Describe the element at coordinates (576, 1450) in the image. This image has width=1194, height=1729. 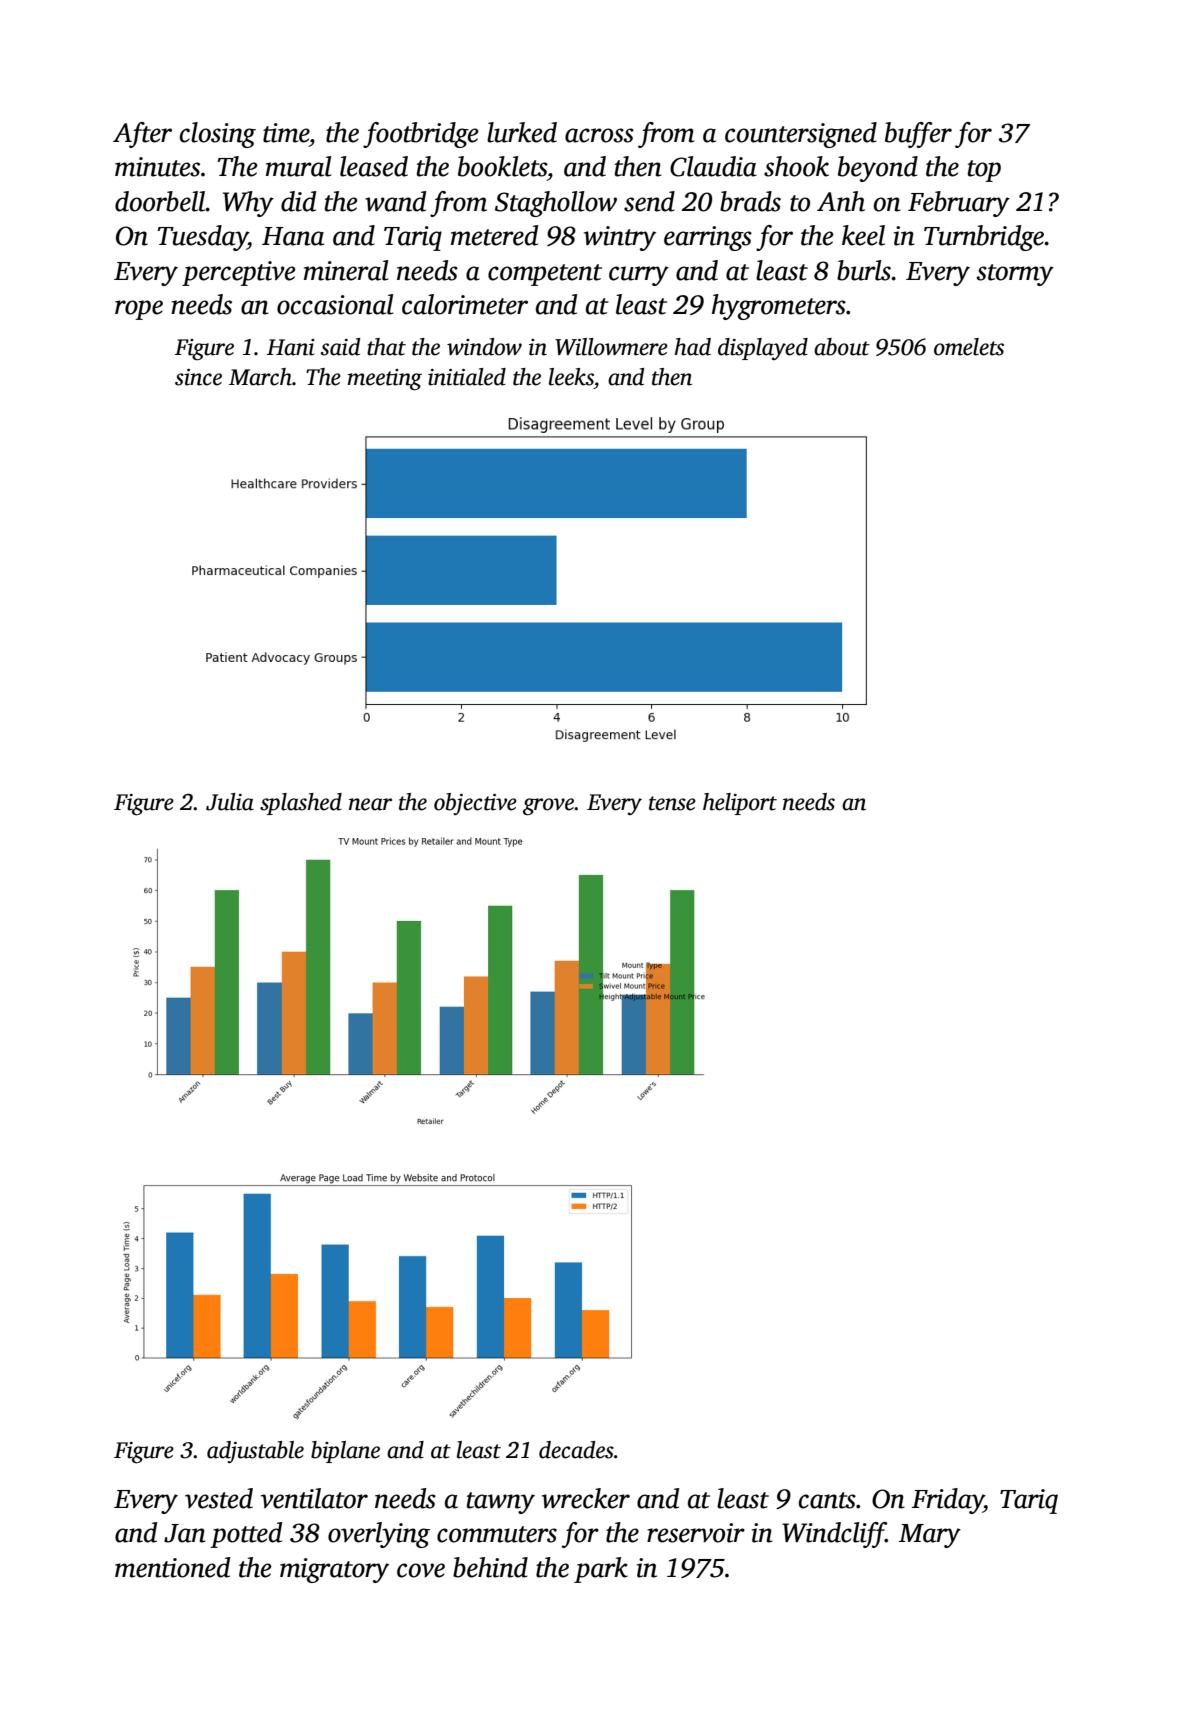
I see `decades` at that location.
